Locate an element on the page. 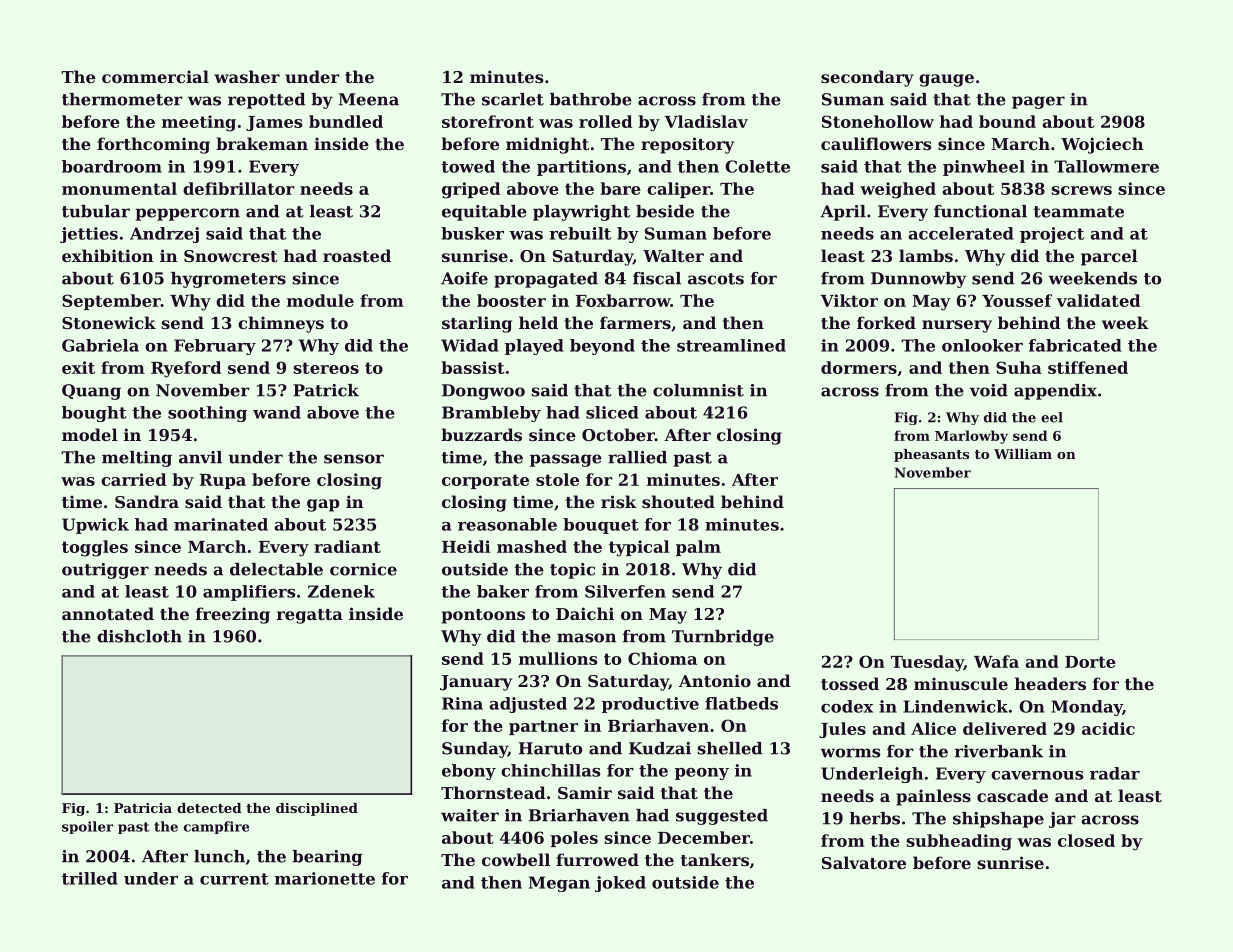  marionette is located at coordinates (325, 878).
